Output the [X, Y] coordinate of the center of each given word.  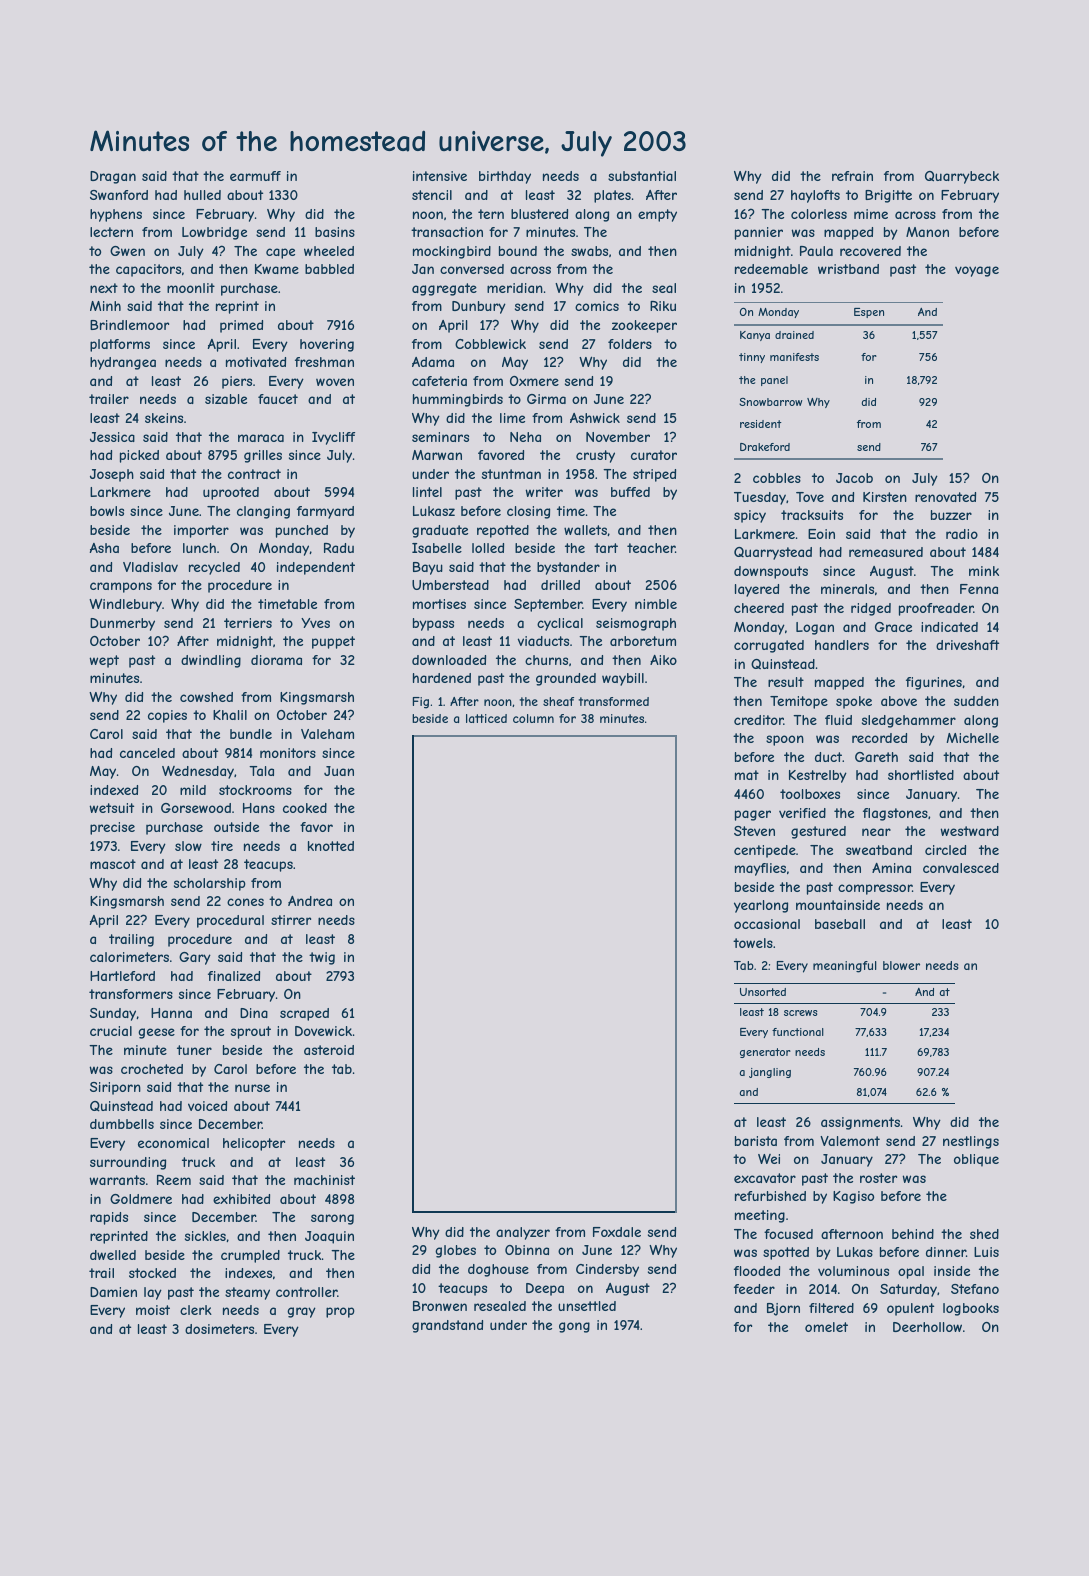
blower [901, 965]
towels [753, 943]
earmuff [255, 176]
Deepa [545, 1289]
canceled [147, 753]
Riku [663, 306]
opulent [910, 1309]
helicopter [254, 1144]
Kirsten [885, 497]
